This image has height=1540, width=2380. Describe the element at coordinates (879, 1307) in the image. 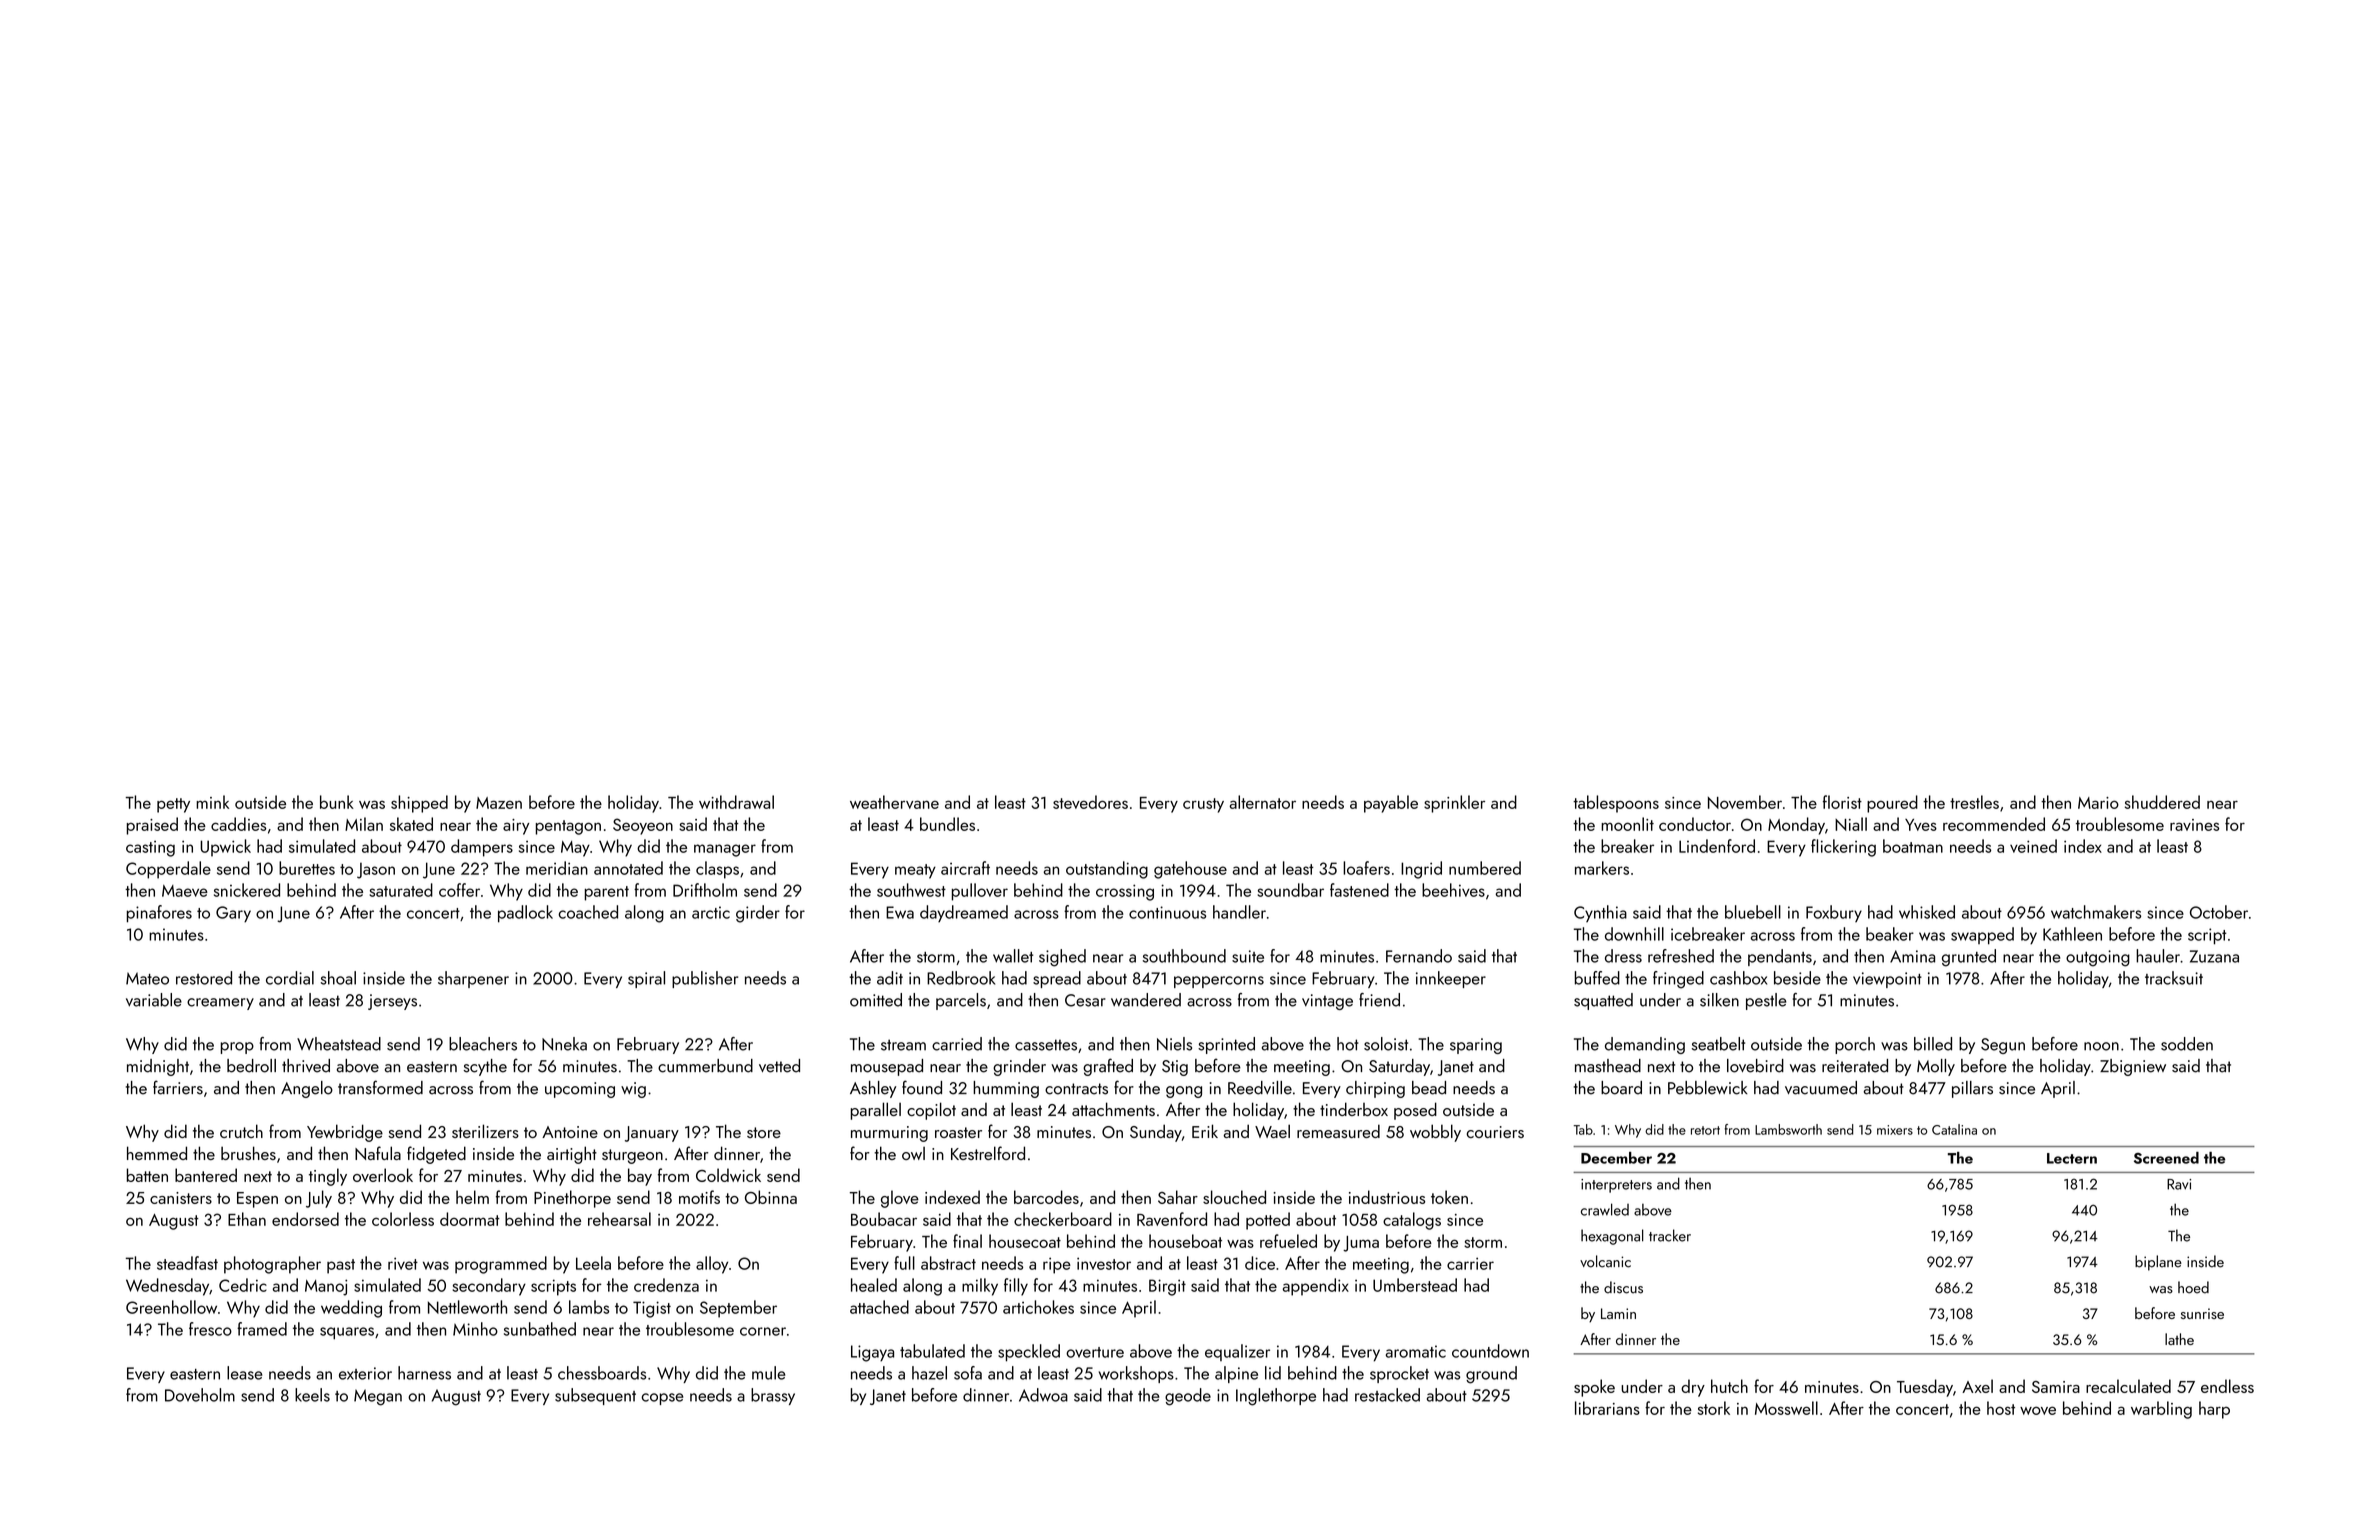

I see `attached` at that location.
